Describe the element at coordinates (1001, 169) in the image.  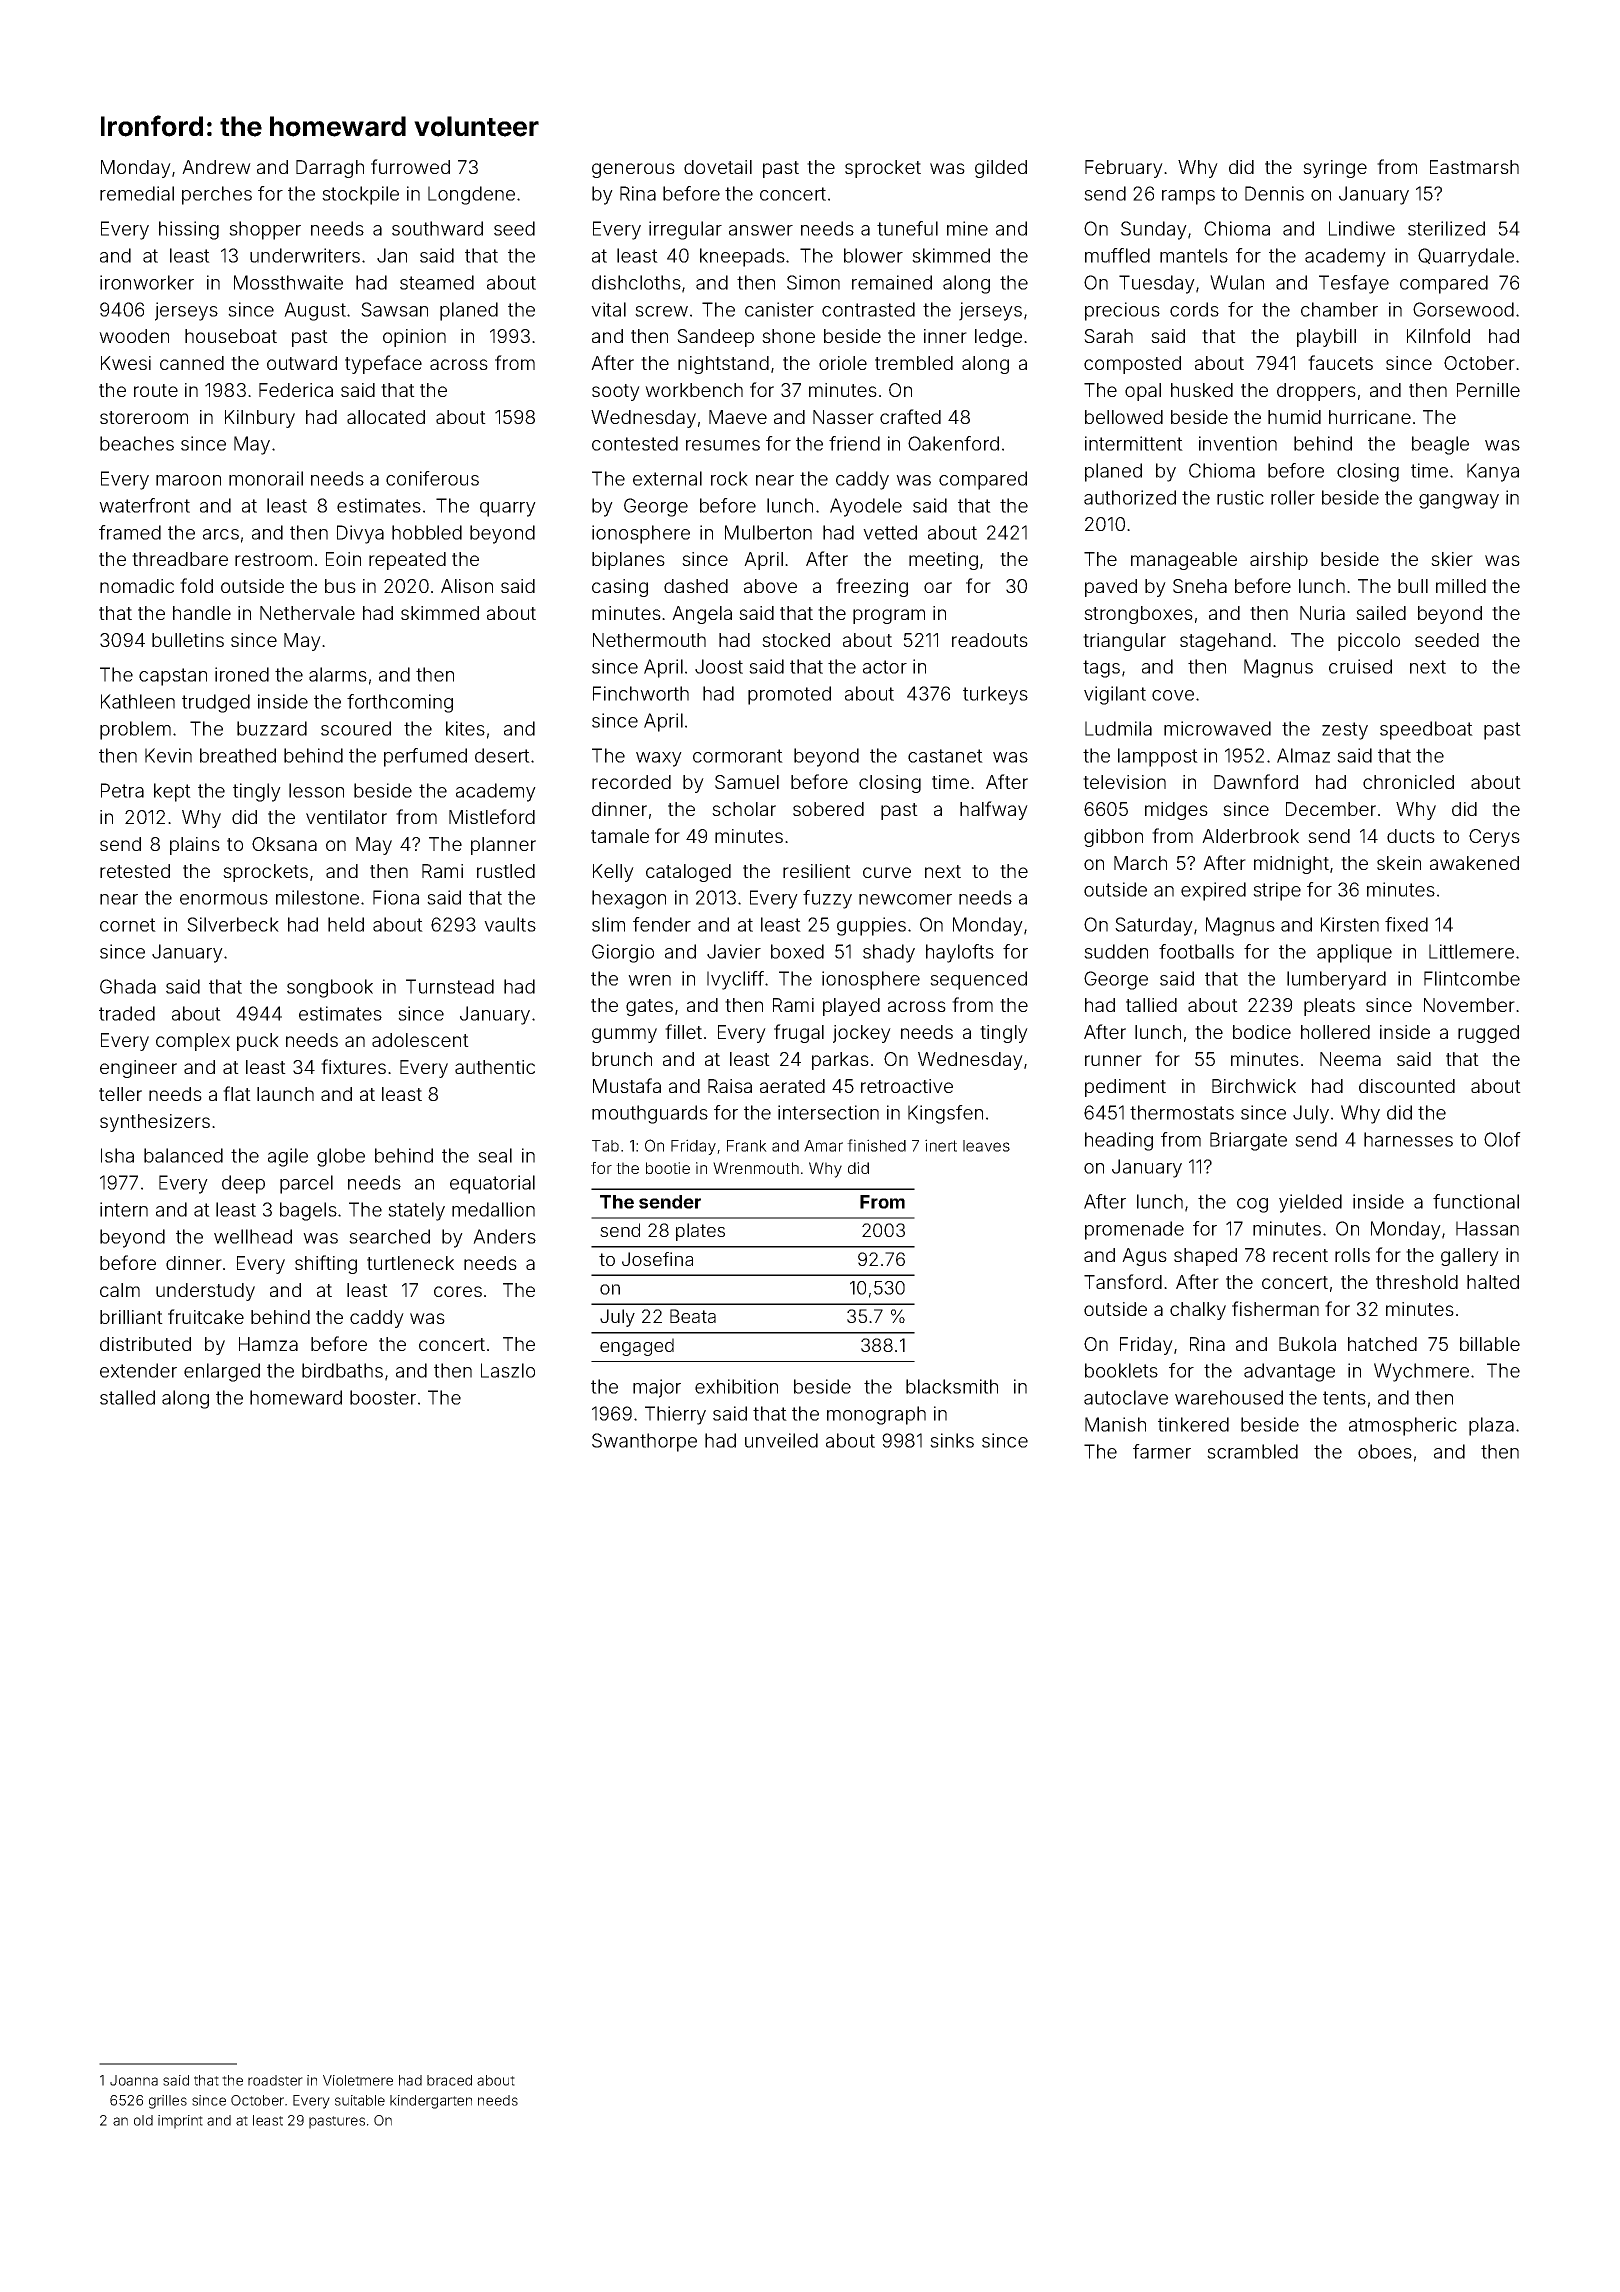
I see `gilded` at that location.
